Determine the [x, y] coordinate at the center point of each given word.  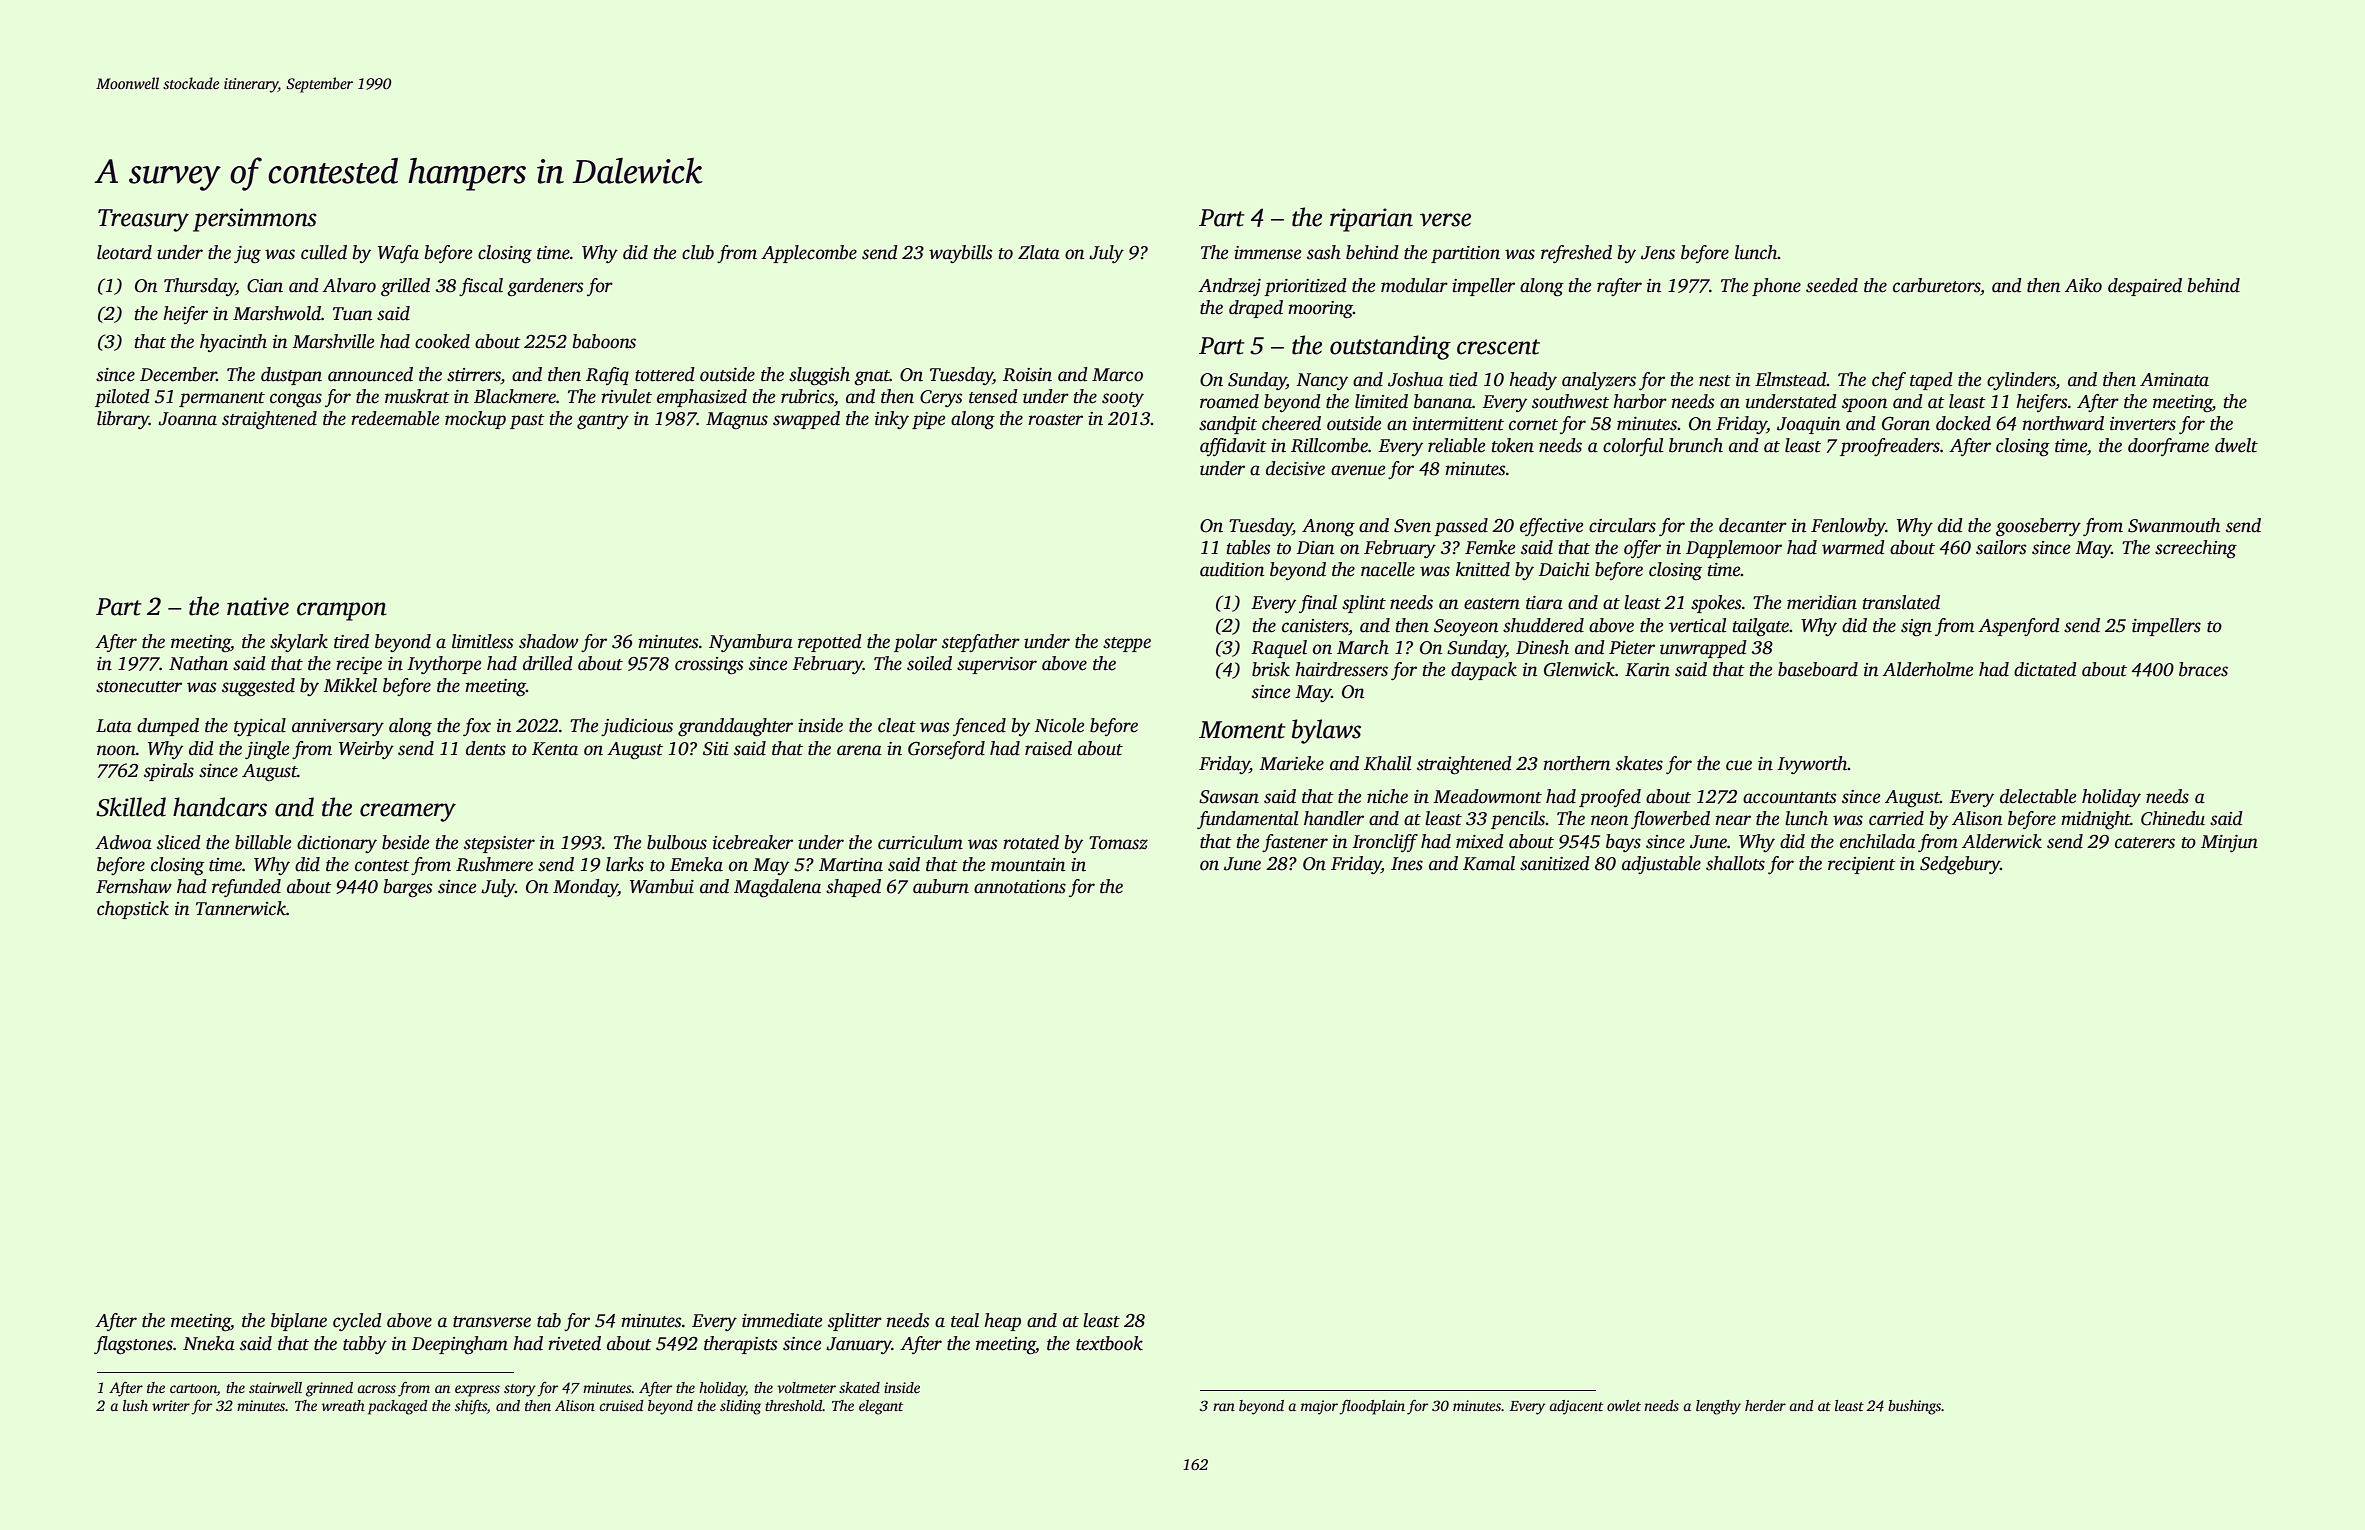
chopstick [133, 910]
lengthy [1718, 1407]
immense [1268, 253]
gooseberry [2038, 527]
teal [965, 1320]
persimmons [255, 220]
